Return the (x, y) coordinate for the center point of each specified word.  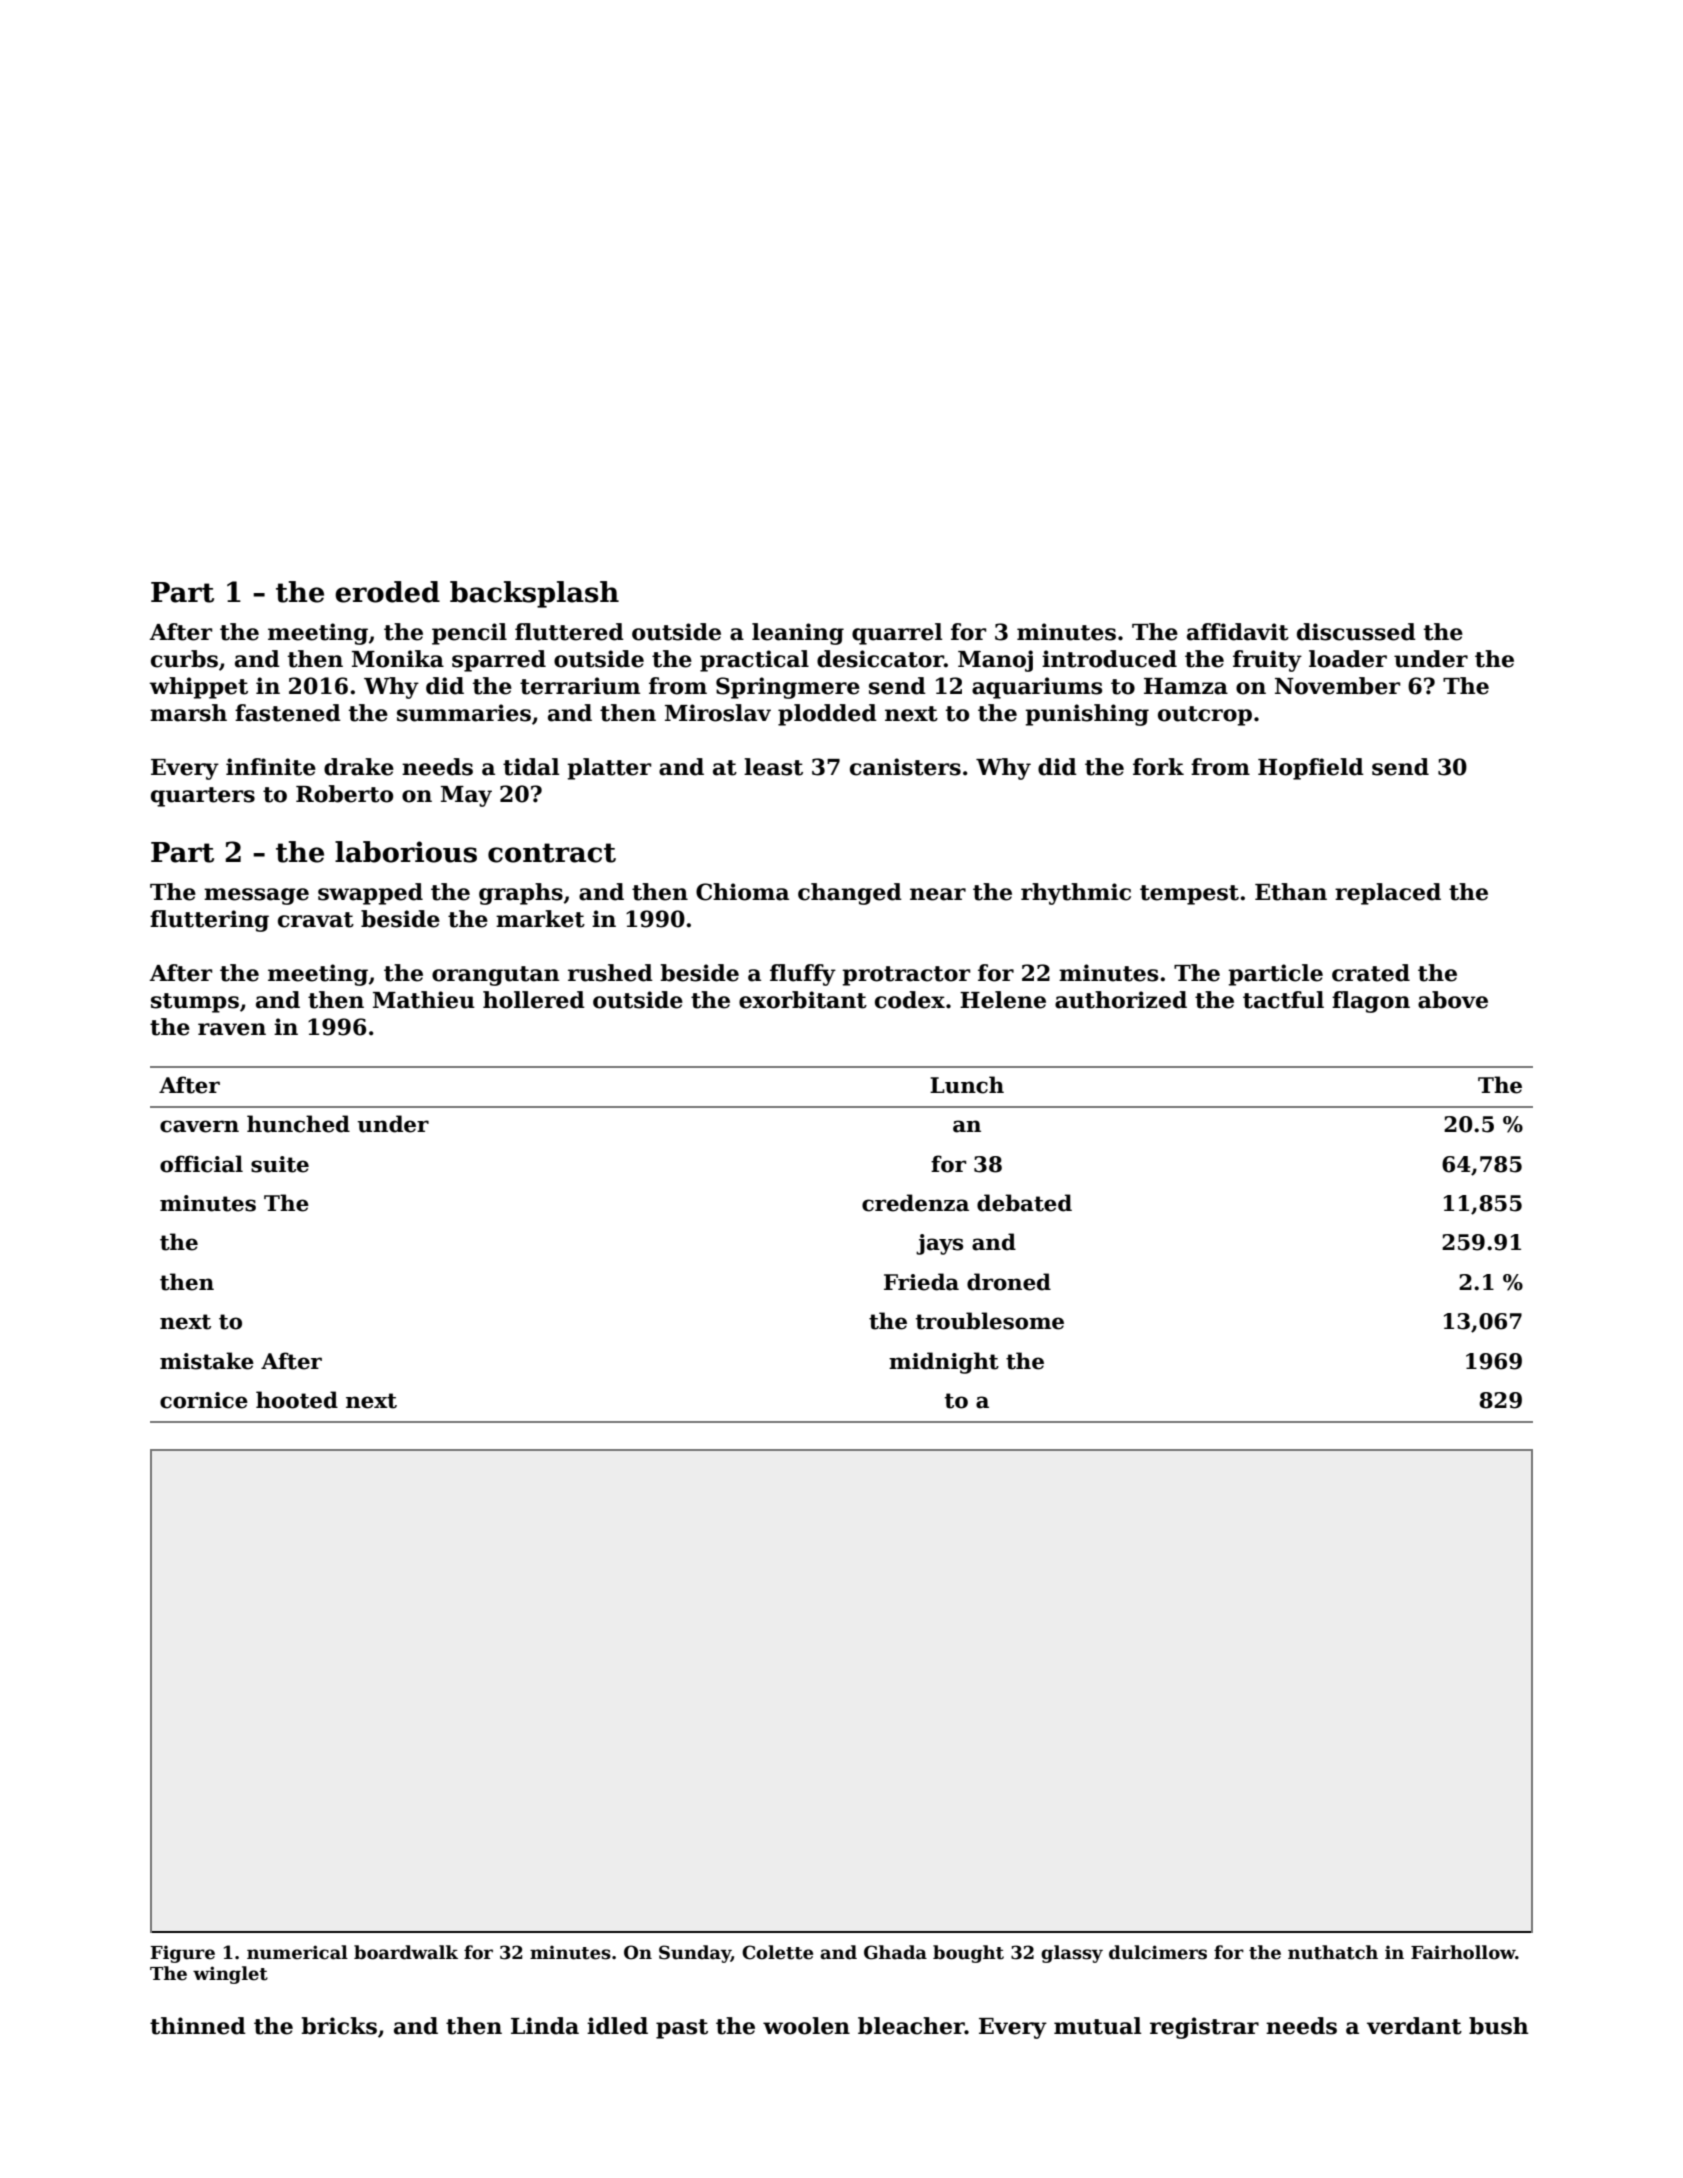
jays (939, 1244)
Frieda (921, 1282)
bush (1499, 2026)
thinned (198, 2026)
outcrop (1205, 716)
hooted (297, 1400)
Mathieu (424, 1000)
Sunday (695, 1954)
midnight (944, 1363)
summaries (464, 713)
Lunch (967, 1085)
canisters (905, 767)
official (201, 1164)
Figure (182, 1954)
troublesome (989, 1321)
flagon (1371, 1002)
